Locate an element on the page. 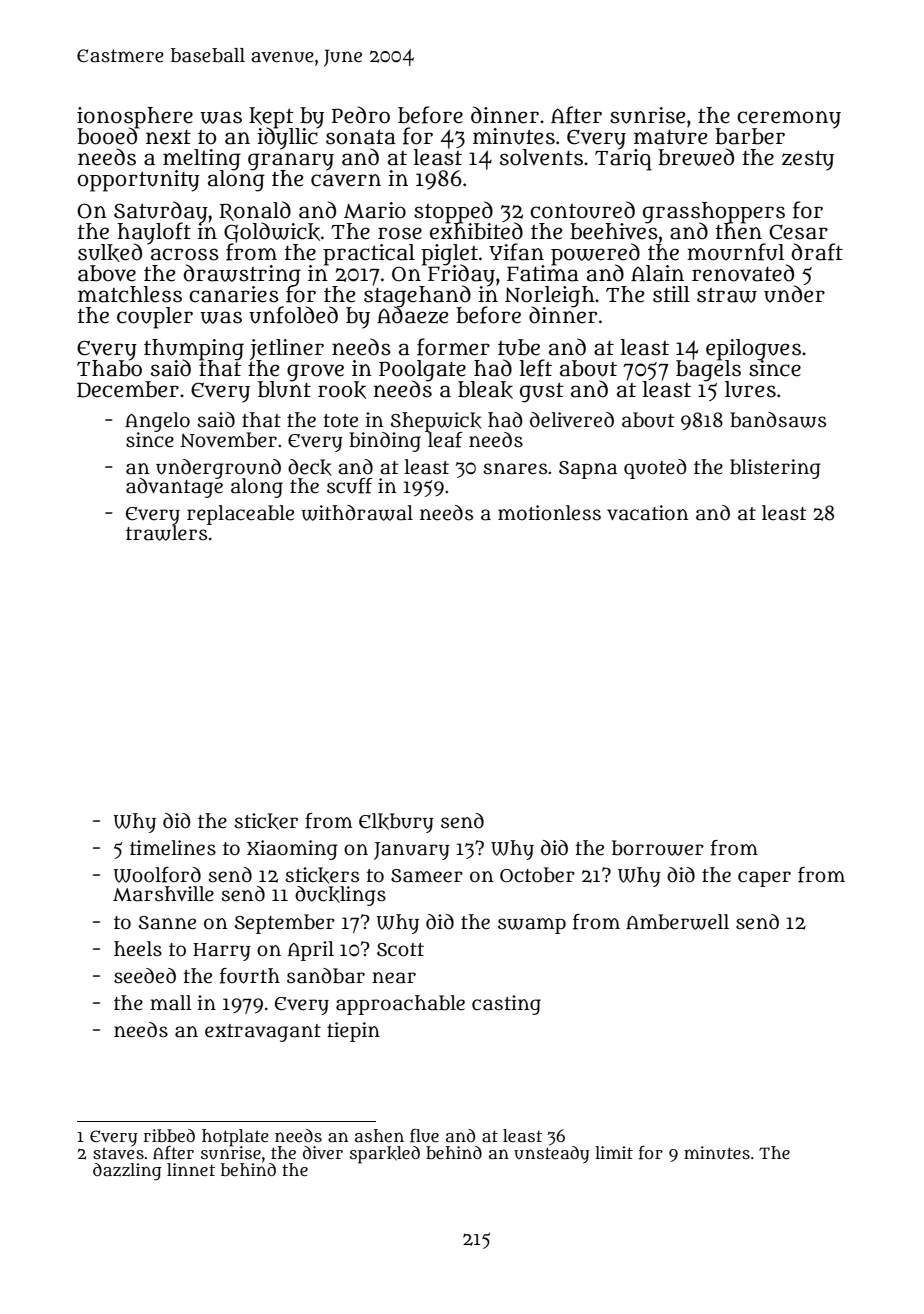 The width and height of the image is (924, 1314). Ronald is located at coordinates (255, 211).
